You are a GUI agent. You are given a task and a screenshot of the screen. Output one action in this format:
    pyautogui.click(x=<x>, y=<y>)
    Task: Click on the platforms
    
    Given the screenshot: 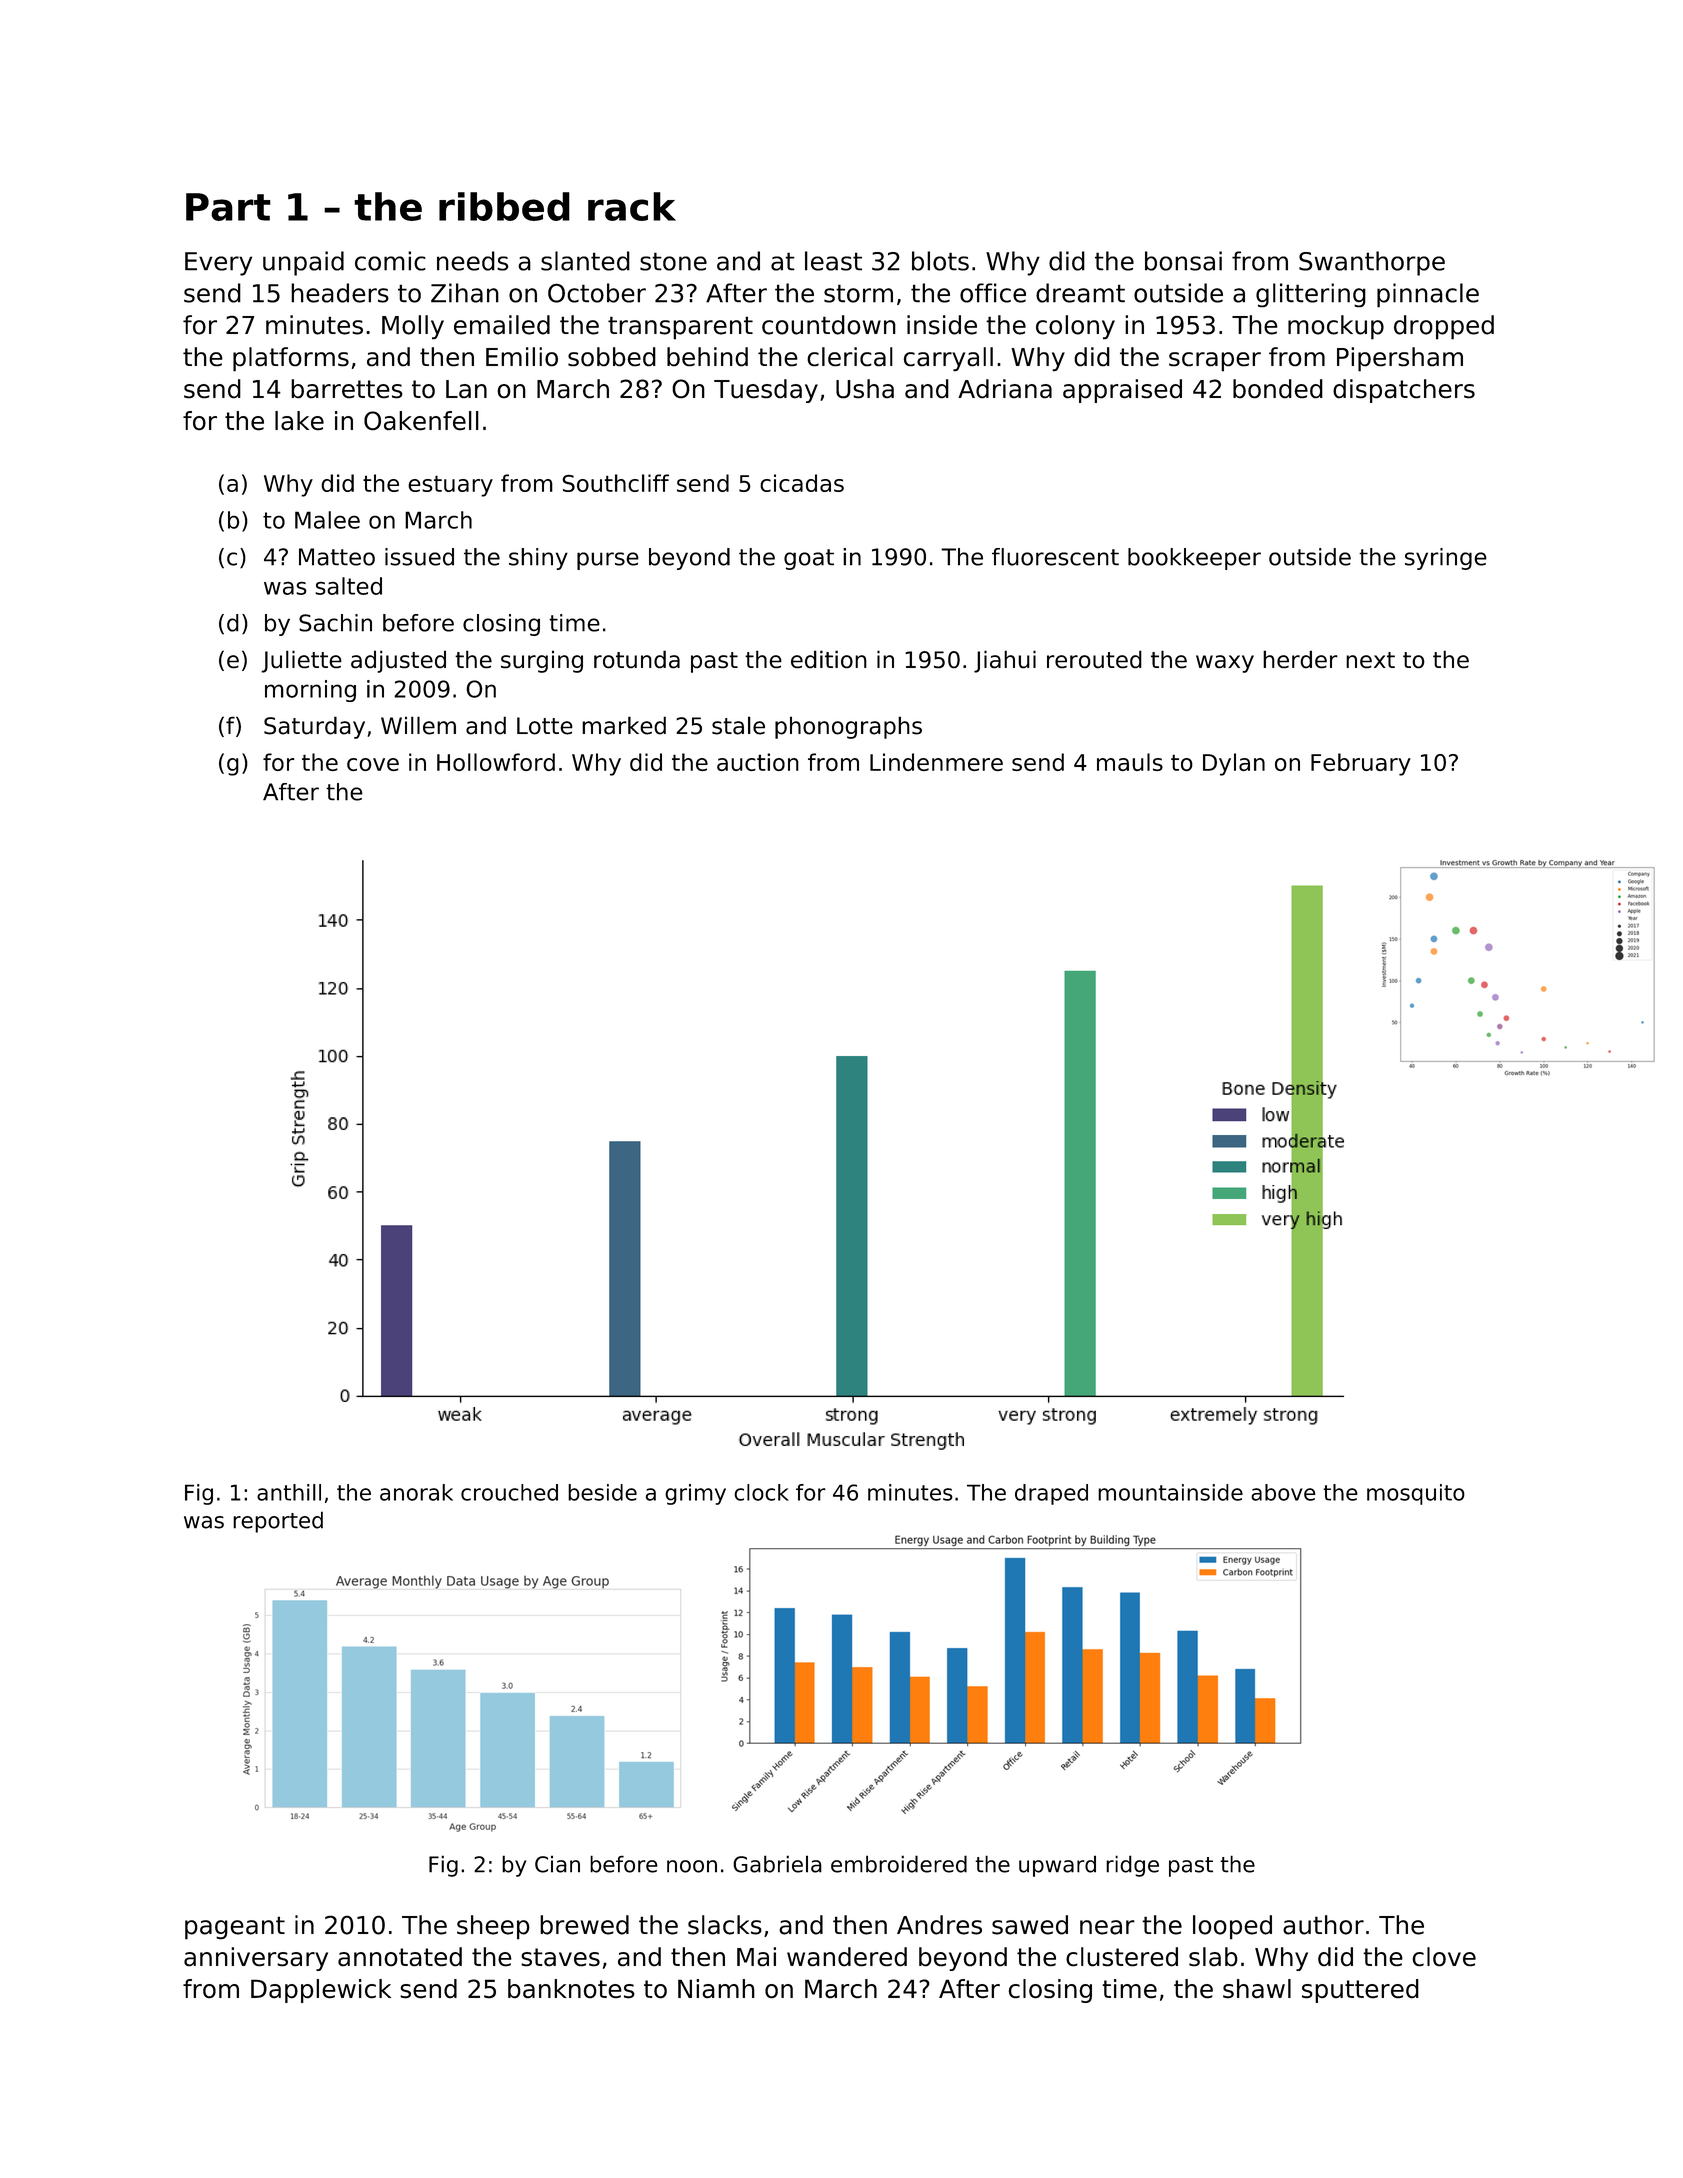 What is the action you would take?
    pyautogui.click(x=291, y=359)
